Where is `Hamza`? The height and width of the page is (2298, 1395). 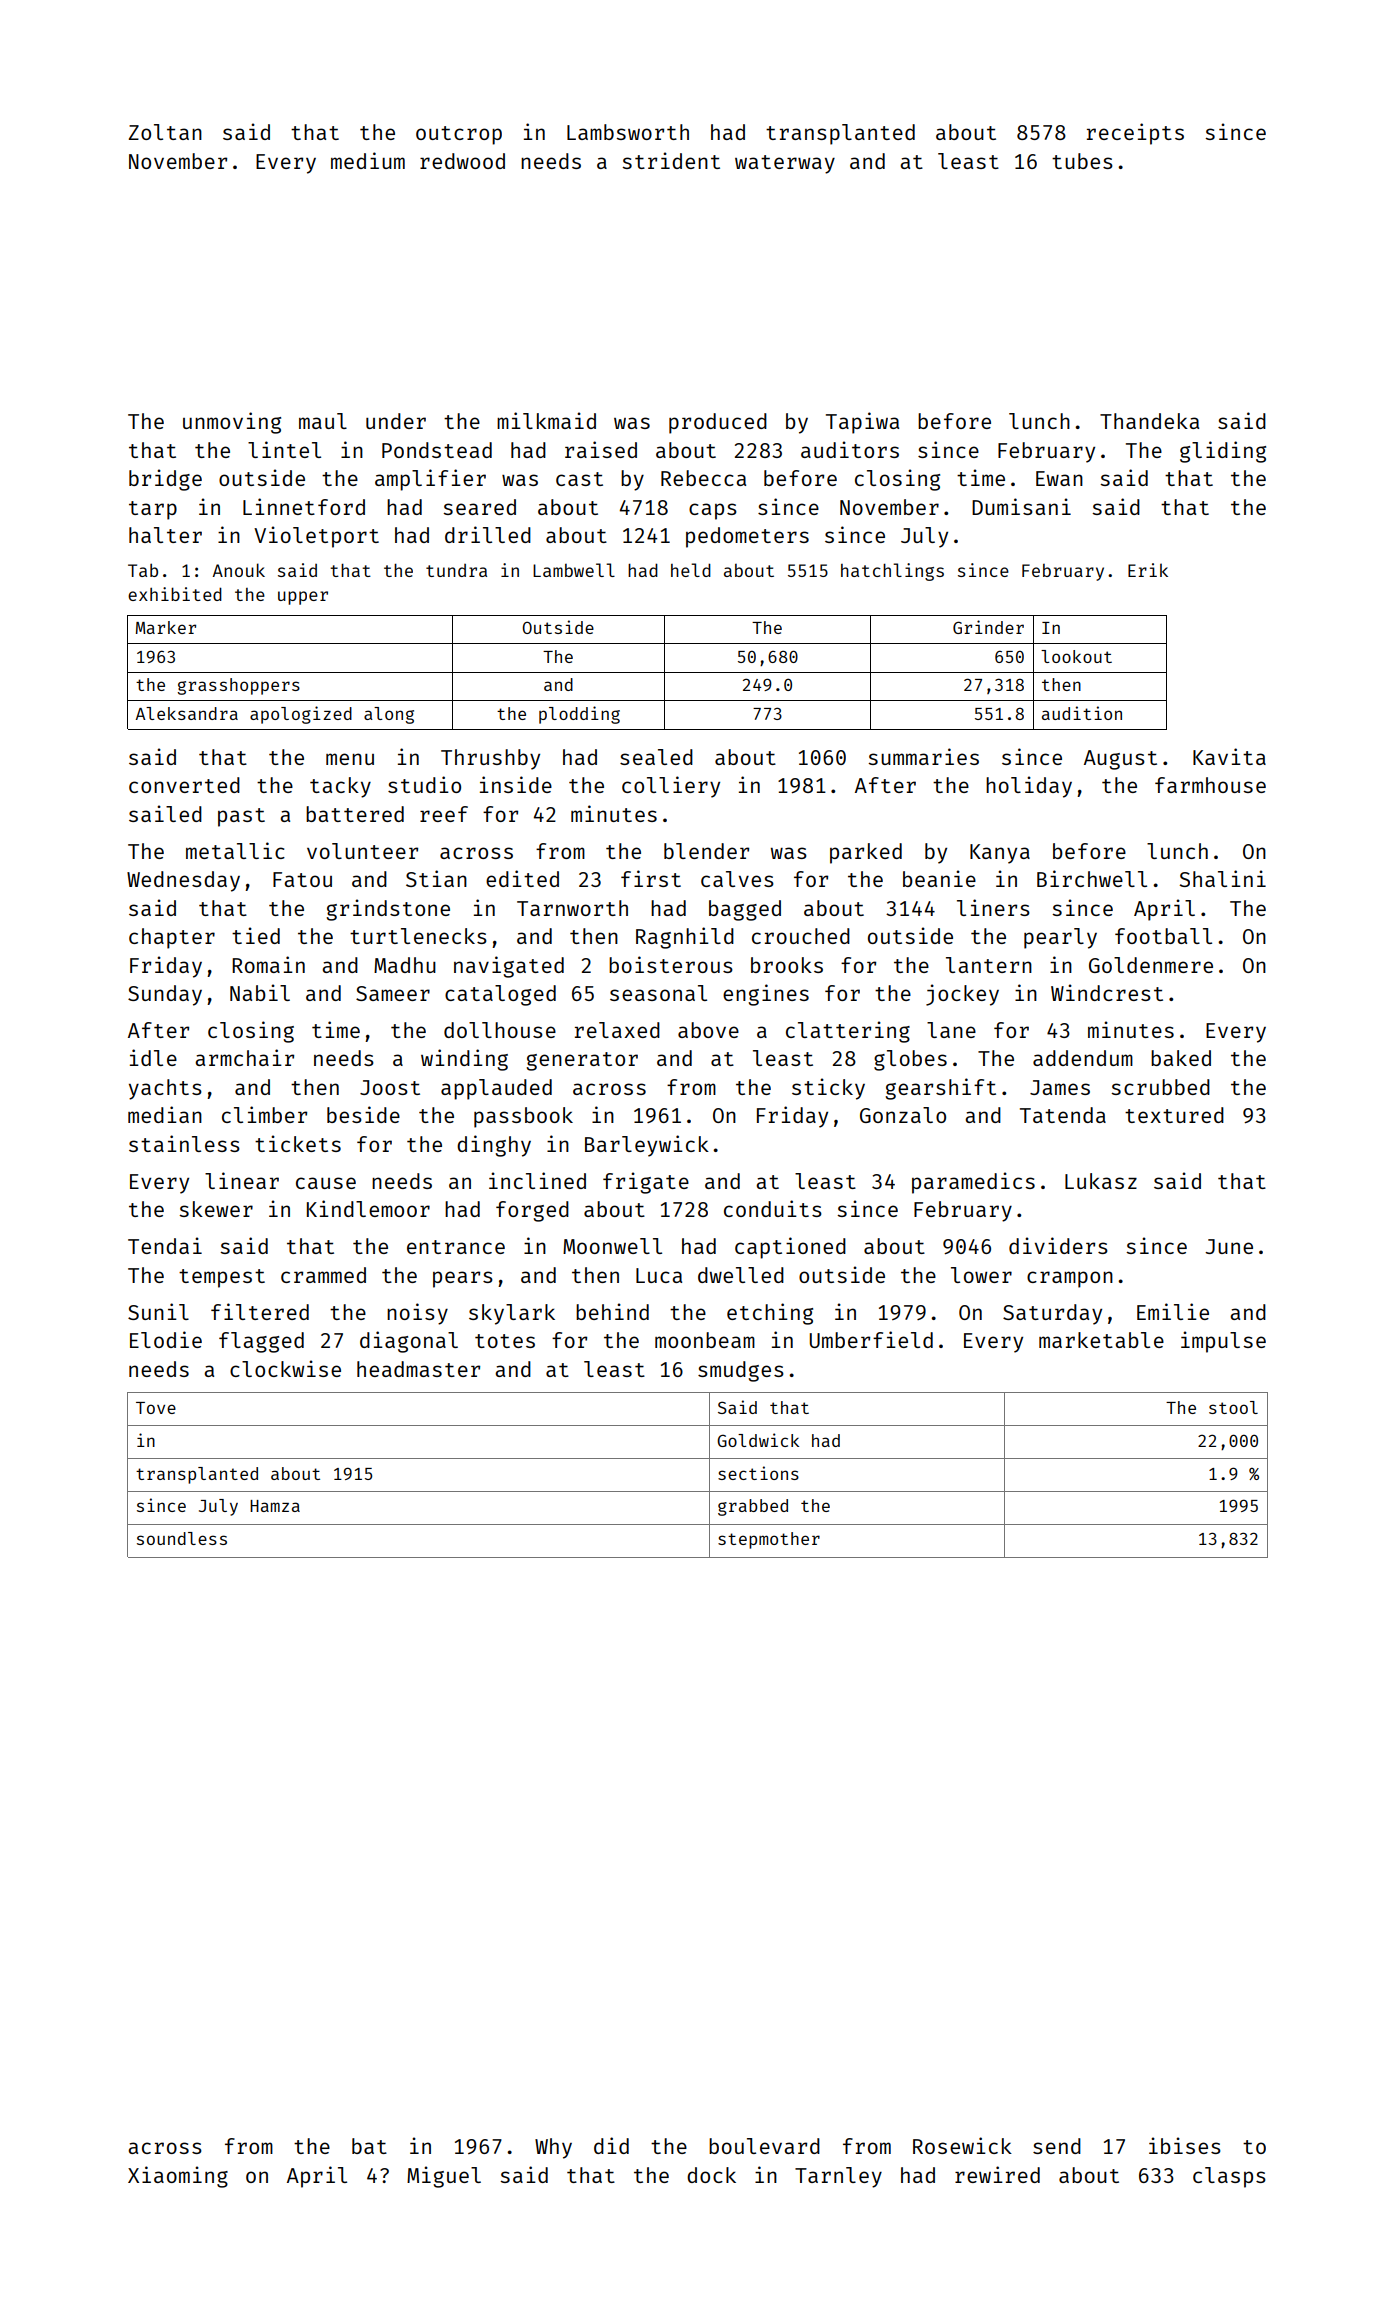
Hamza is located at coordinates (275, 1506).
